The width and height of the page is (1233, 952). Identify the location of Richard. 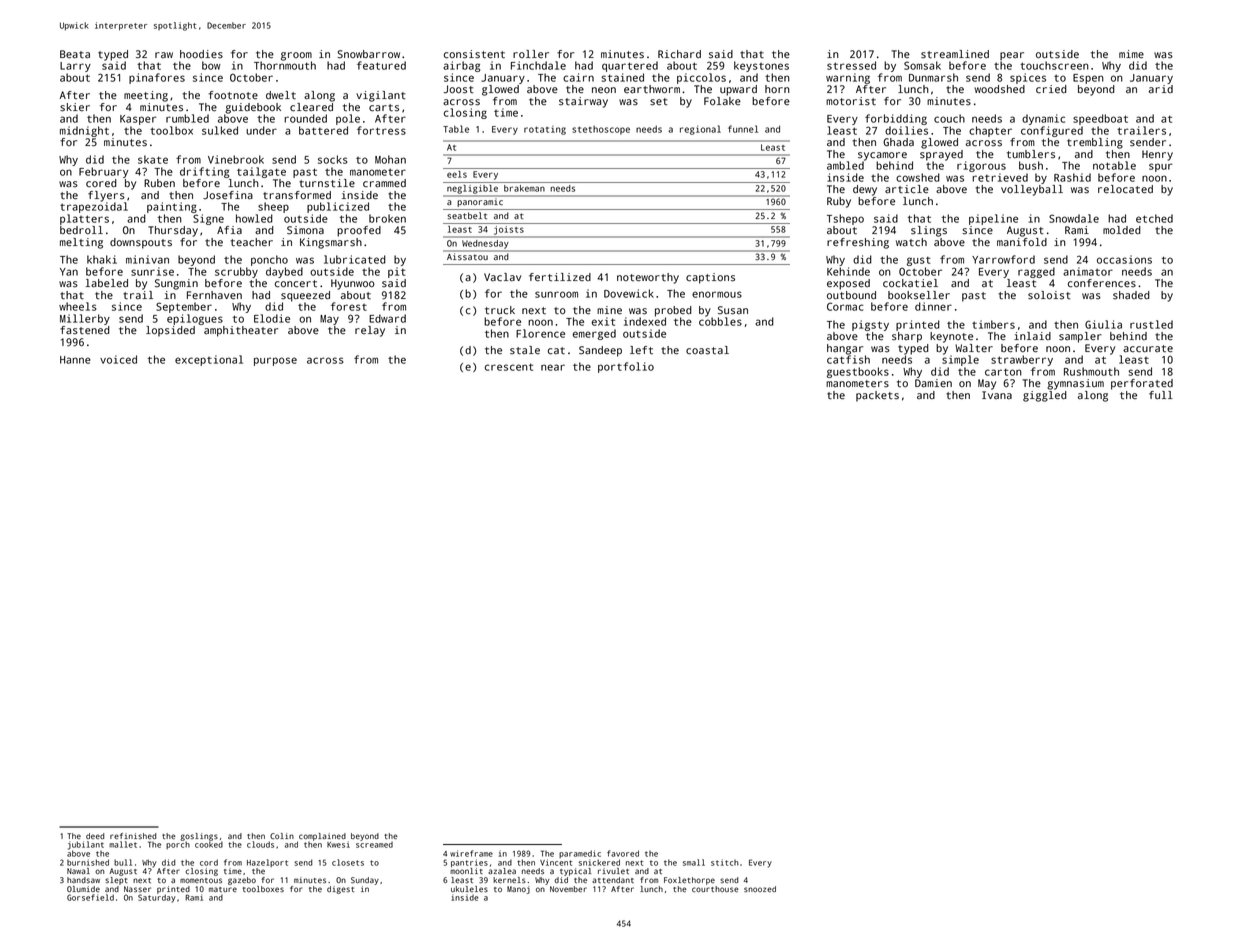
(679, 54).
